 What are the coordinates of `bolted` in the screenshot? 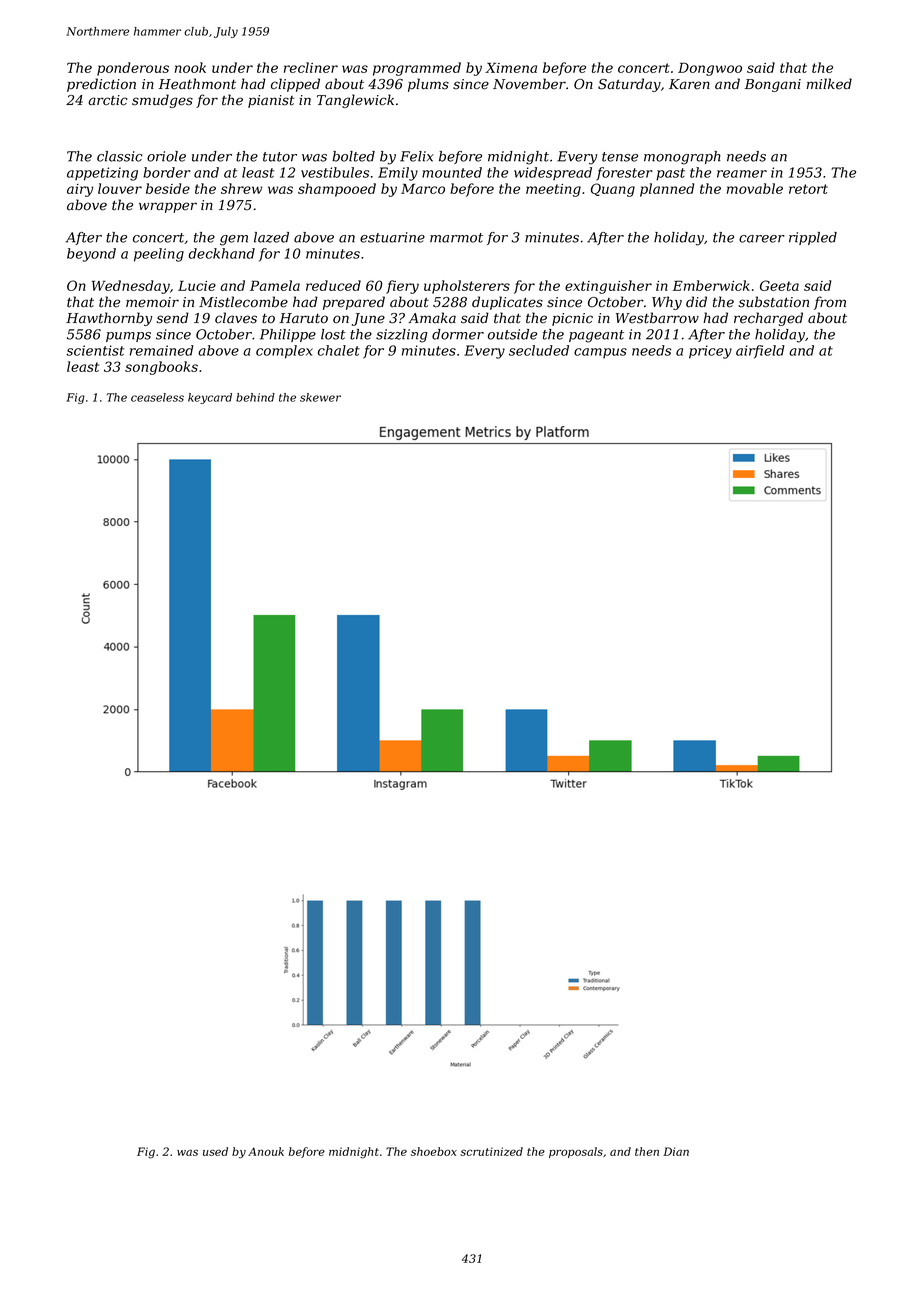 It's located at (353, 156).
